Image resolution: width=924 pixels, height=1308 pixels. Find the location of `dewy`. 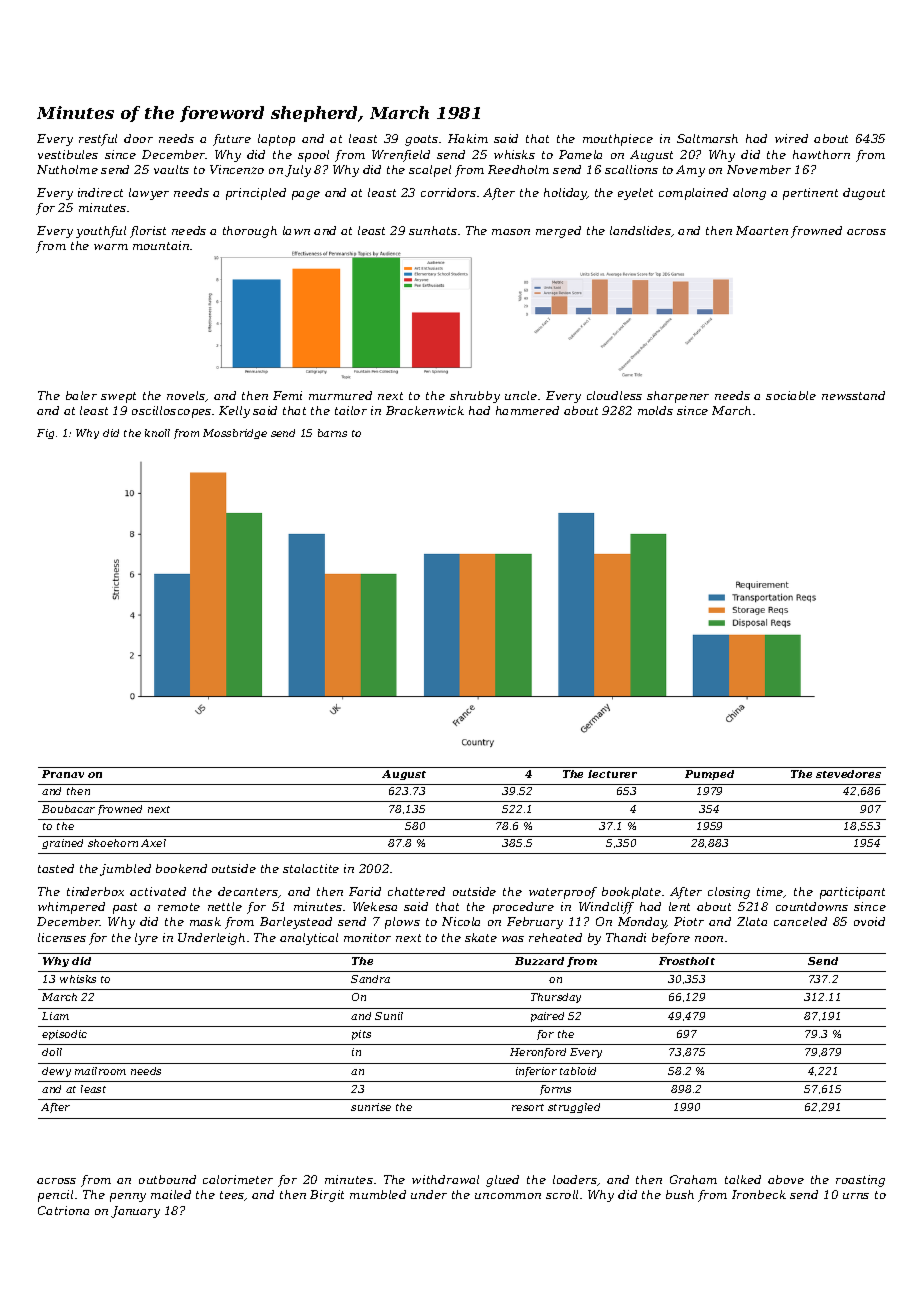

dewy is located at coordinates (56, 1072).
